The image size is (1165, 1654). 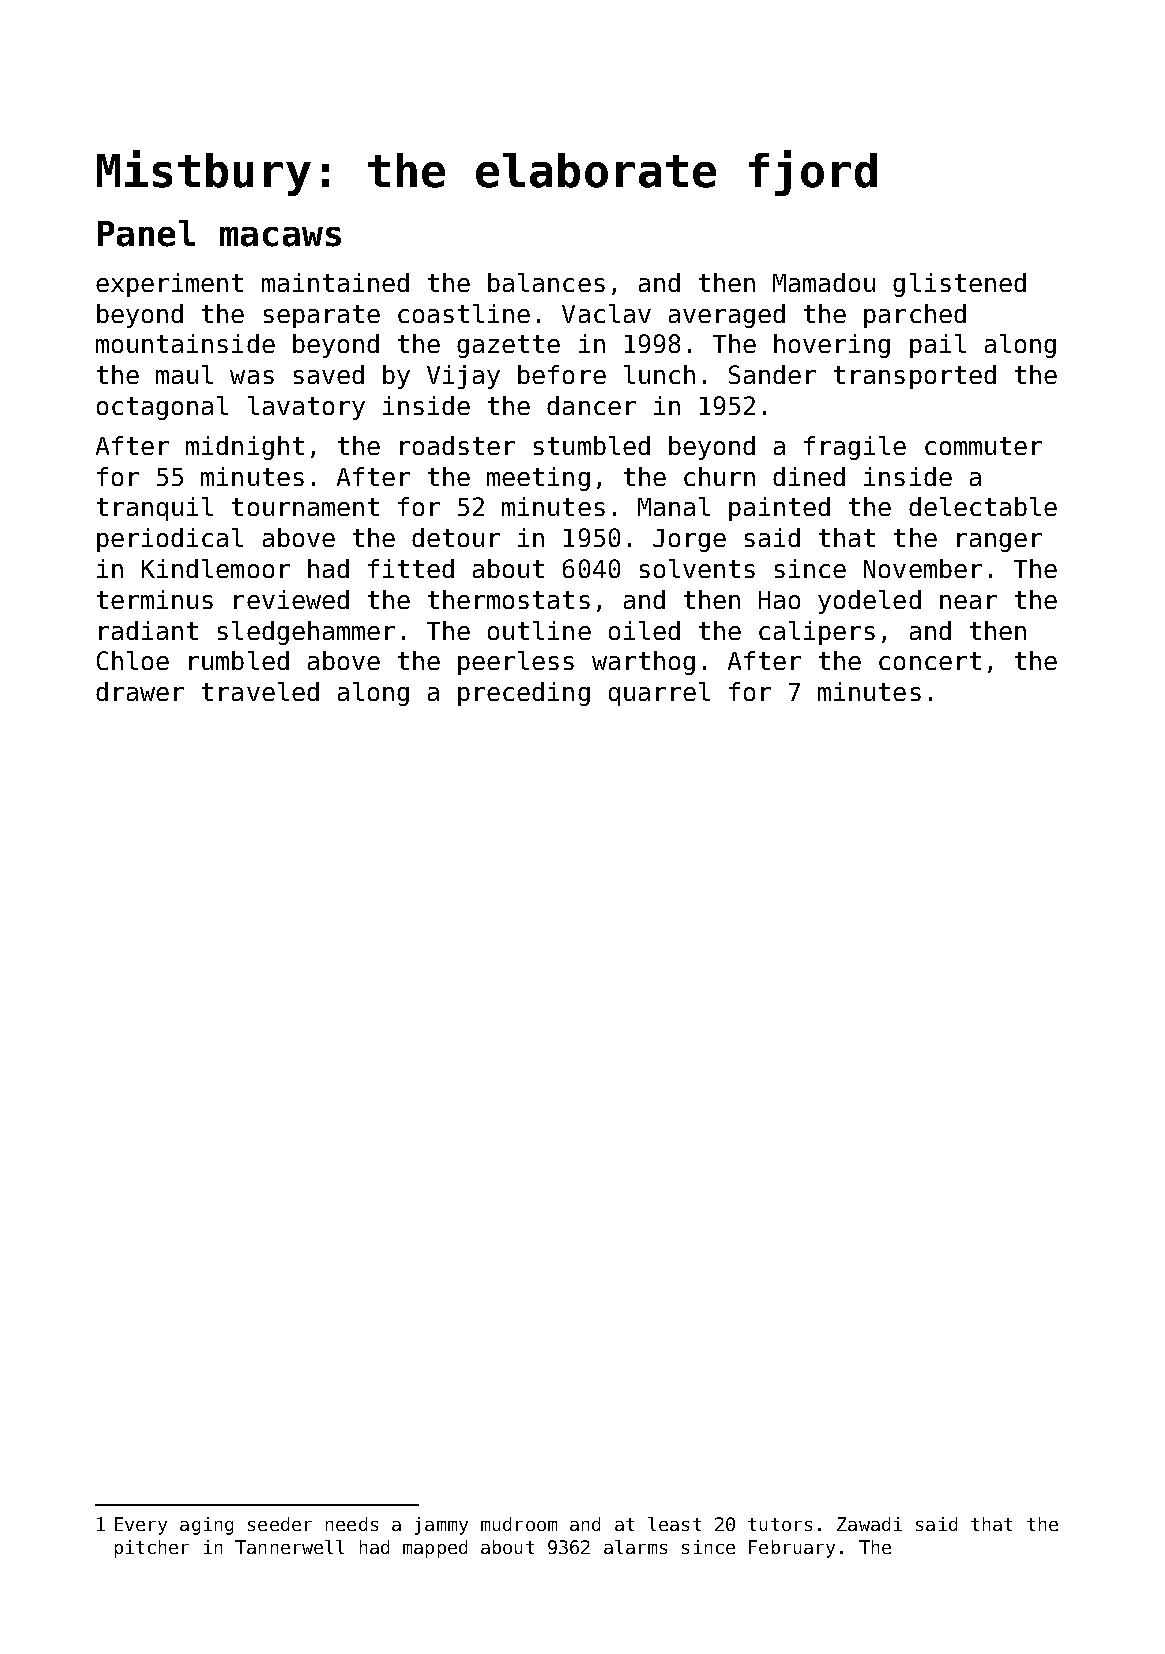 I want to click on glistened, so click(x=959, y=285).
